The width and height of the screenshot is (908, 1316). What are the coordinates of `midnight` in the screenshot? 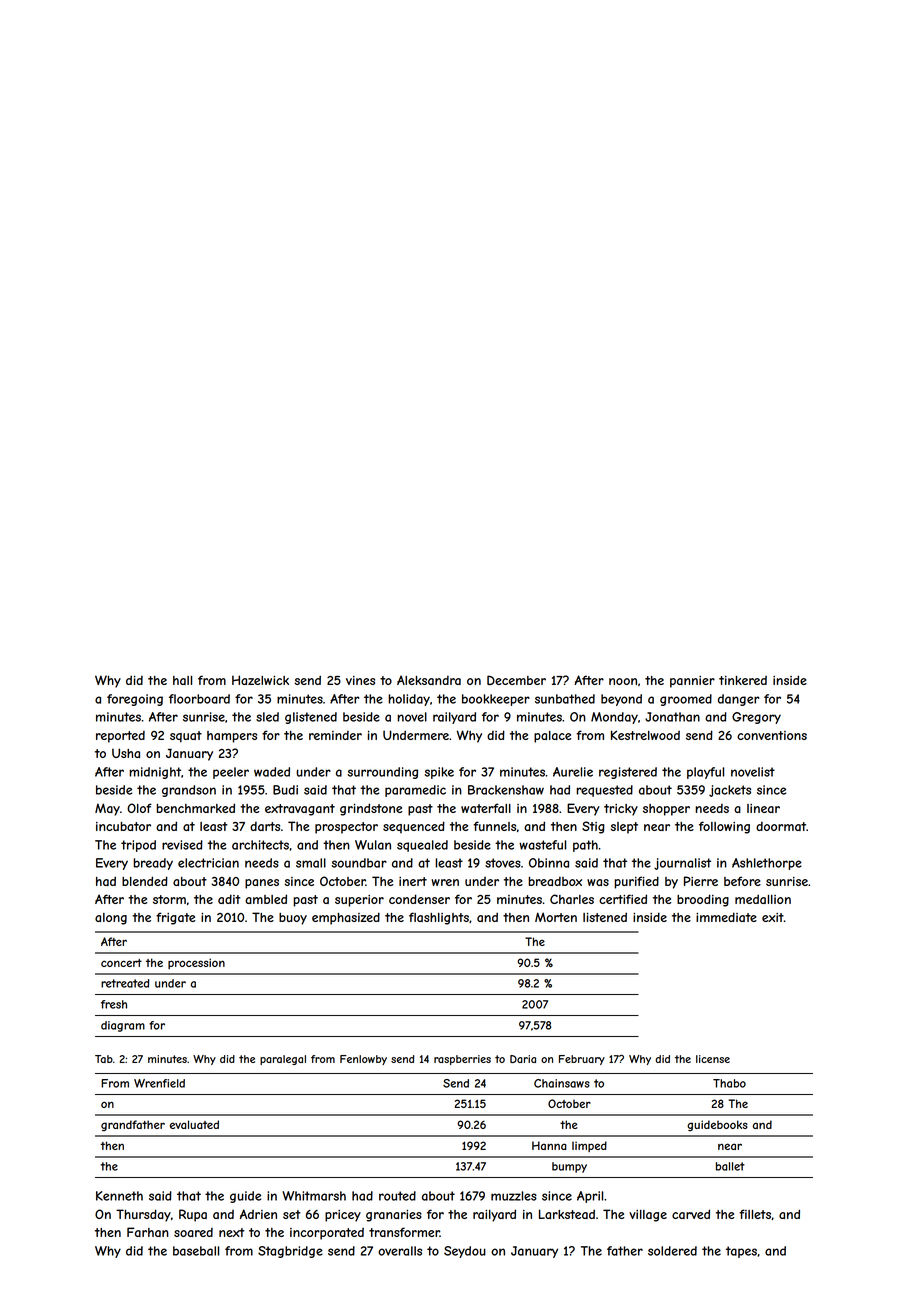 It's located at (155, 773).
